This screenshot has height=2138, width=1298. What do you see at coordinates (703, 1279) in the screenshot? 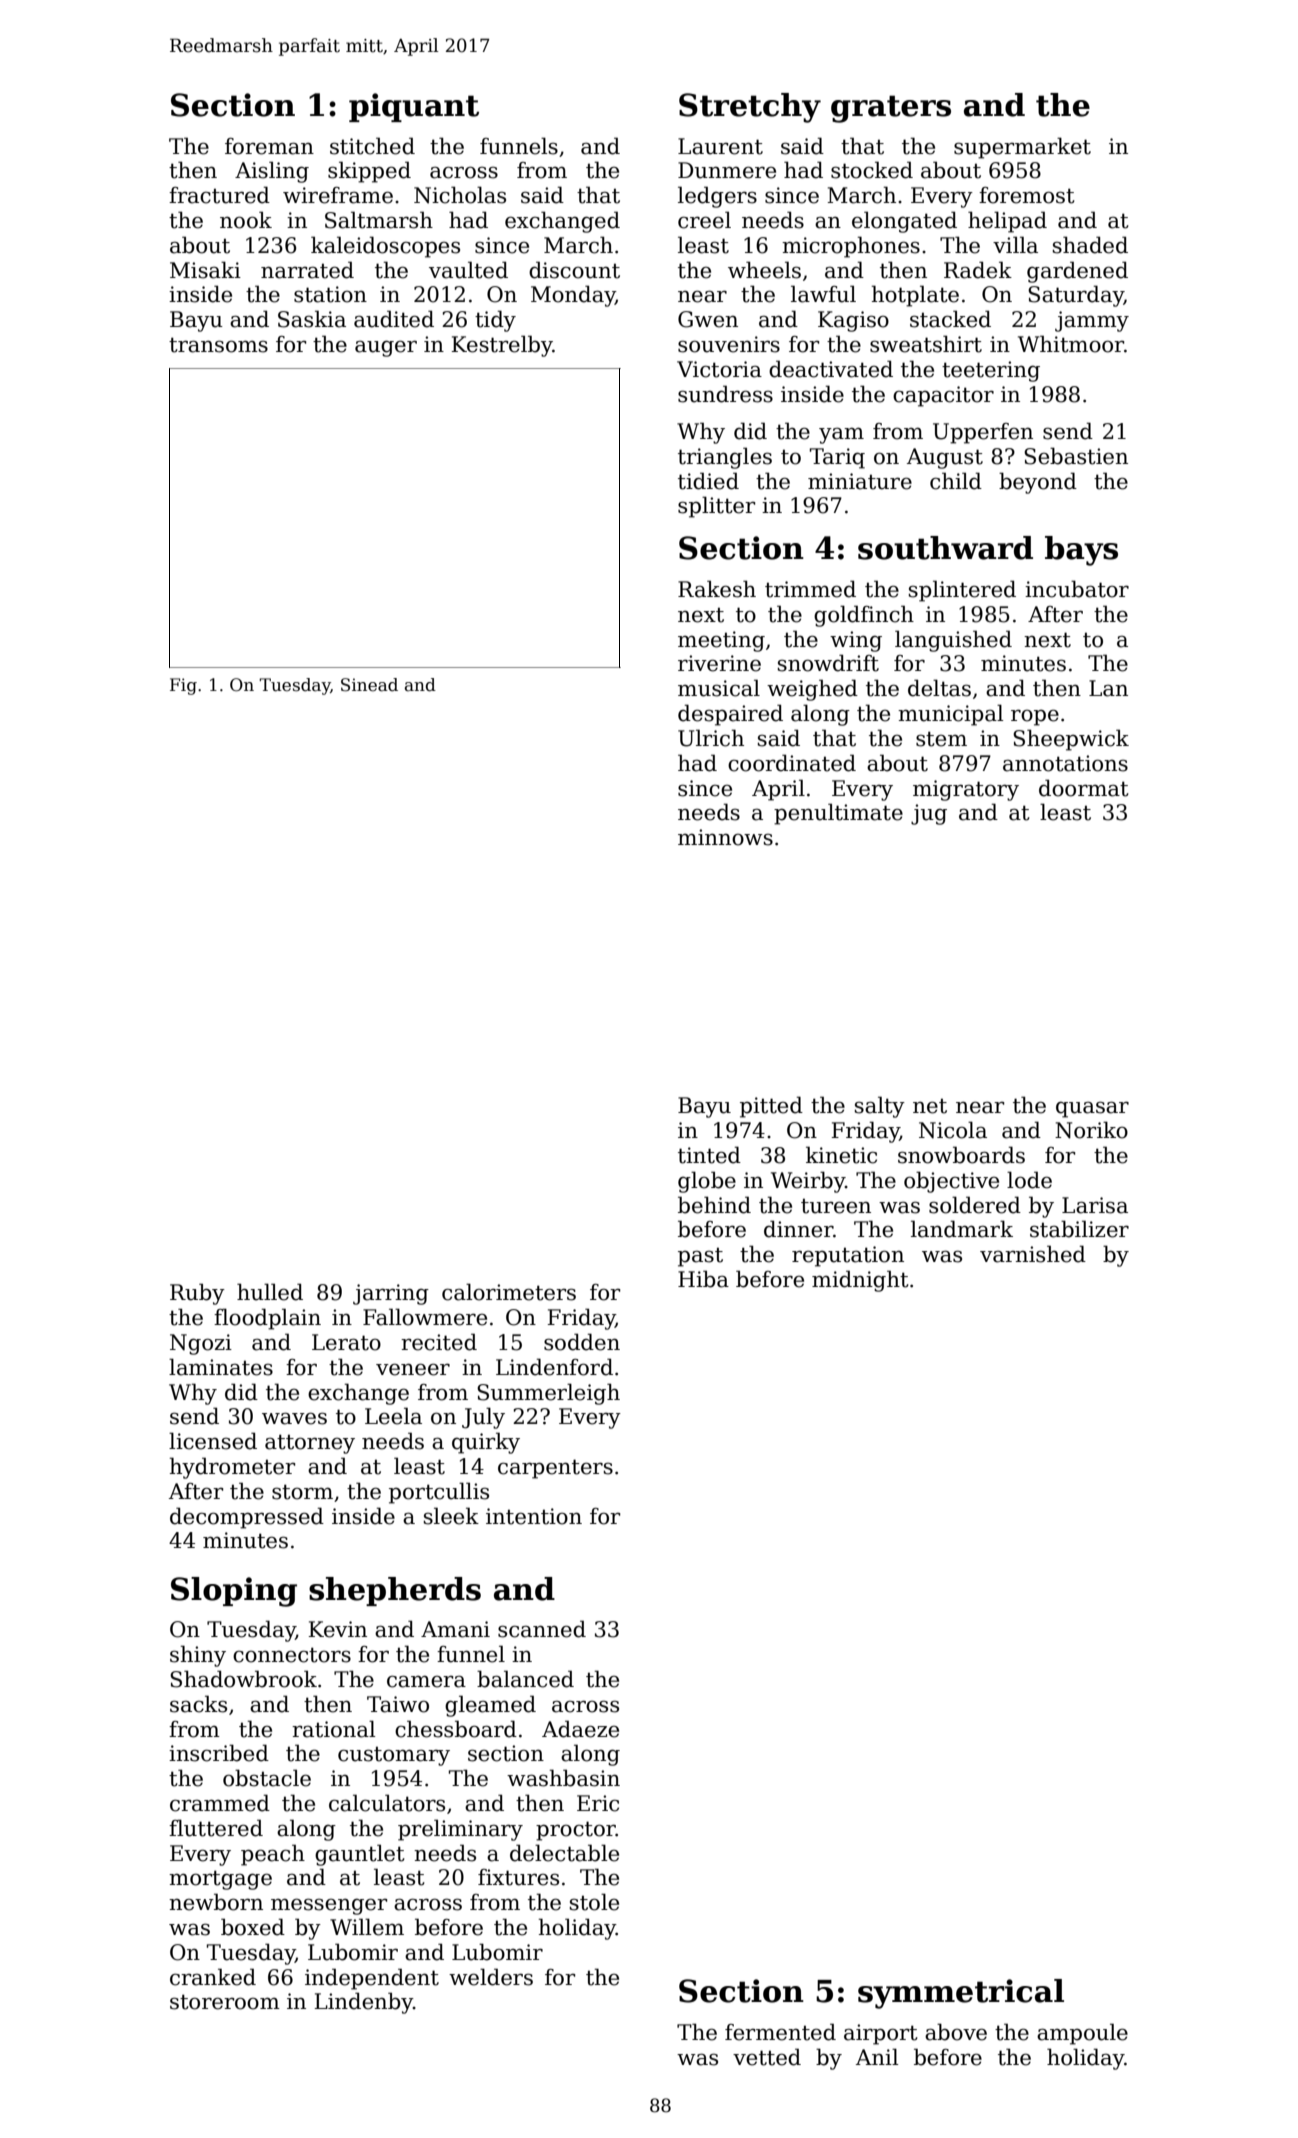
I see `Hiba` at bounding box center [703, 1279].
